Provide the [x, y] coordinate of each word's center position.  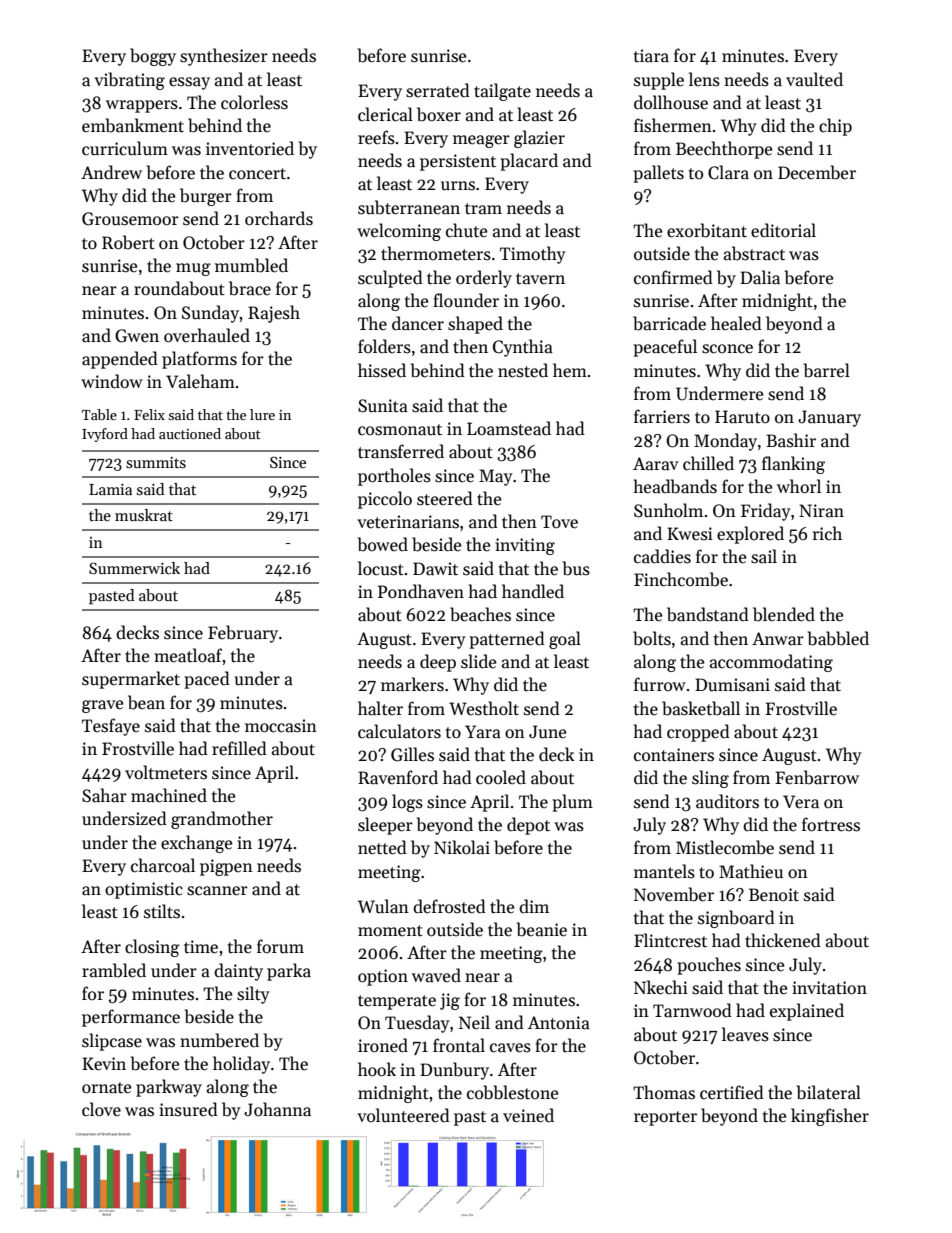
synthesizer [224, 57]
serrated [438, 90]
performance [131, 1018]
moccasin [281, 726]
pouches [709, 966]
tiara [651, 56]
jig [450, 1001]
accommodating [771, 663]
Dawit [435, 569]
